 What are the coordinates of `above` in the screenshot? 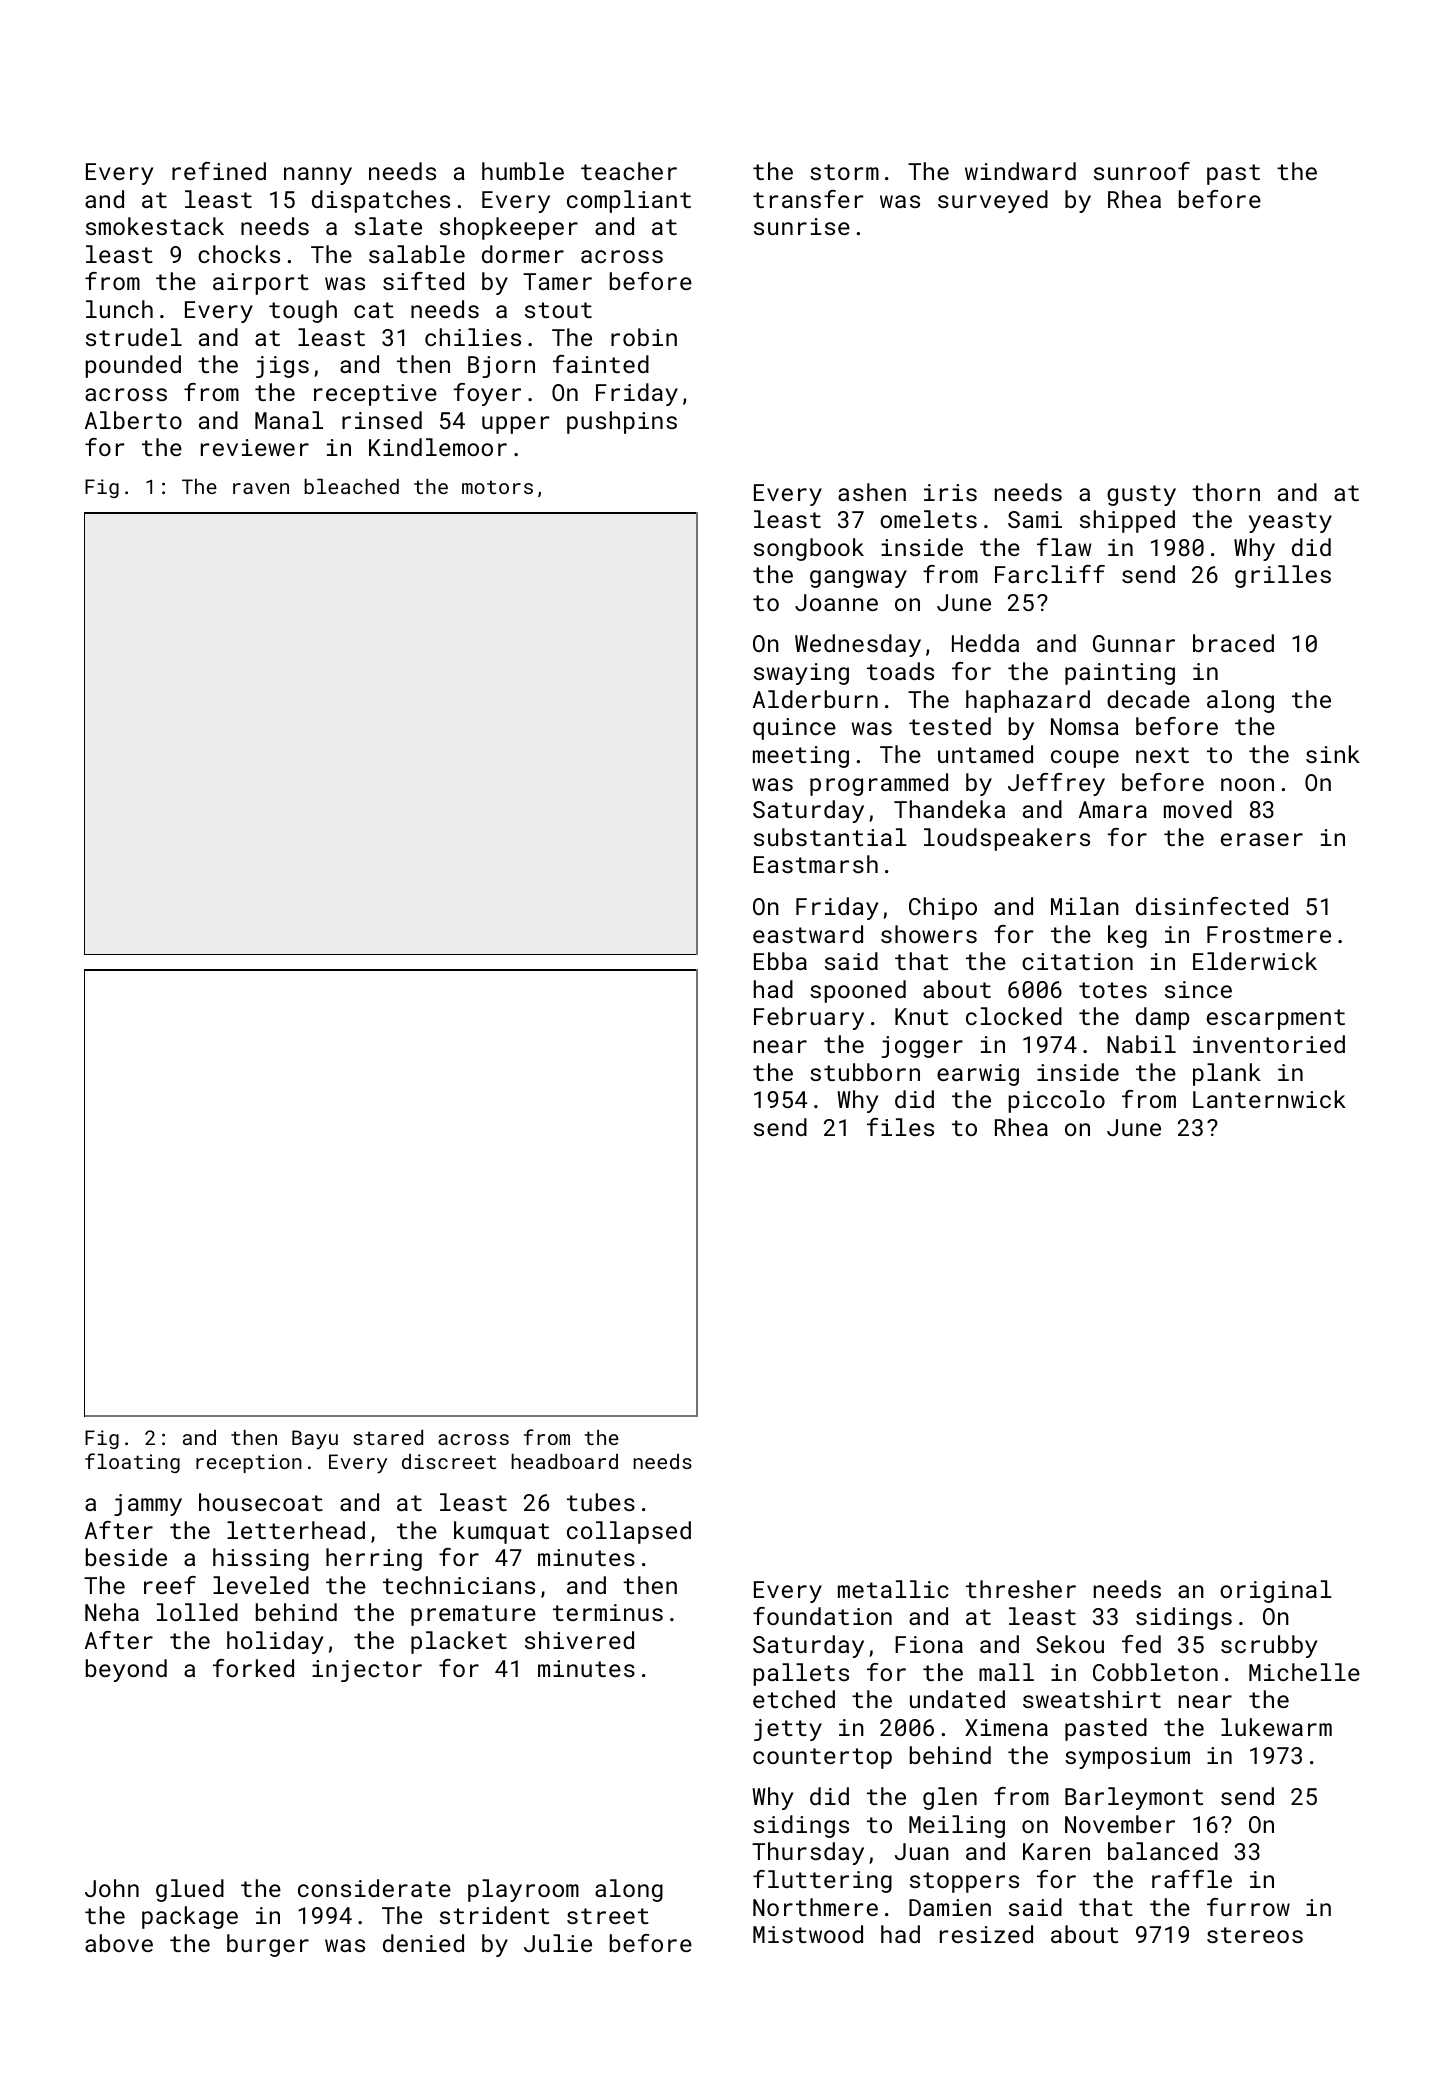 It's located at (119, 1943).
